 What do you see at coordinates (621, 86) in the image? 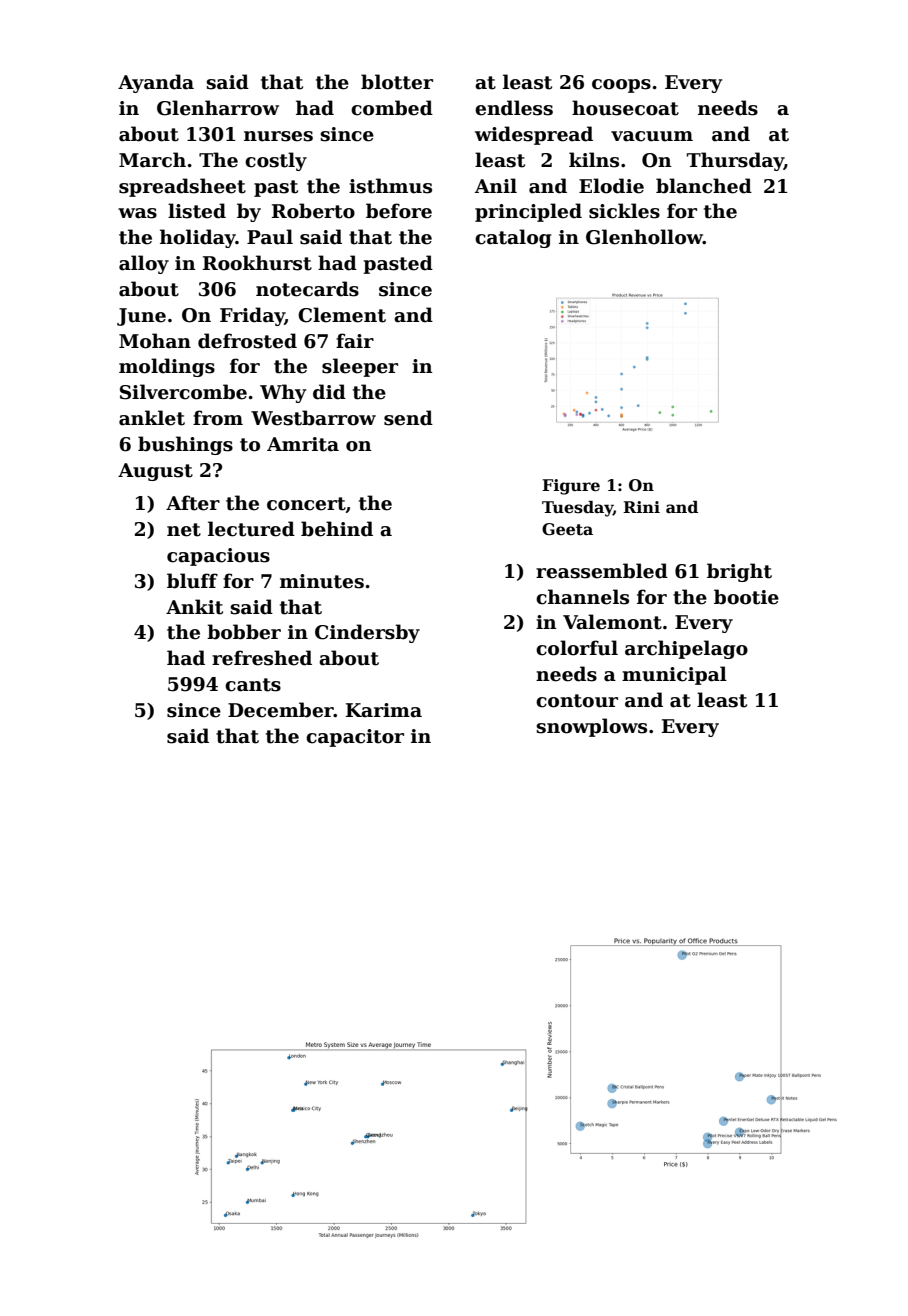
I see `coops` at bounding box center [621, 86].
